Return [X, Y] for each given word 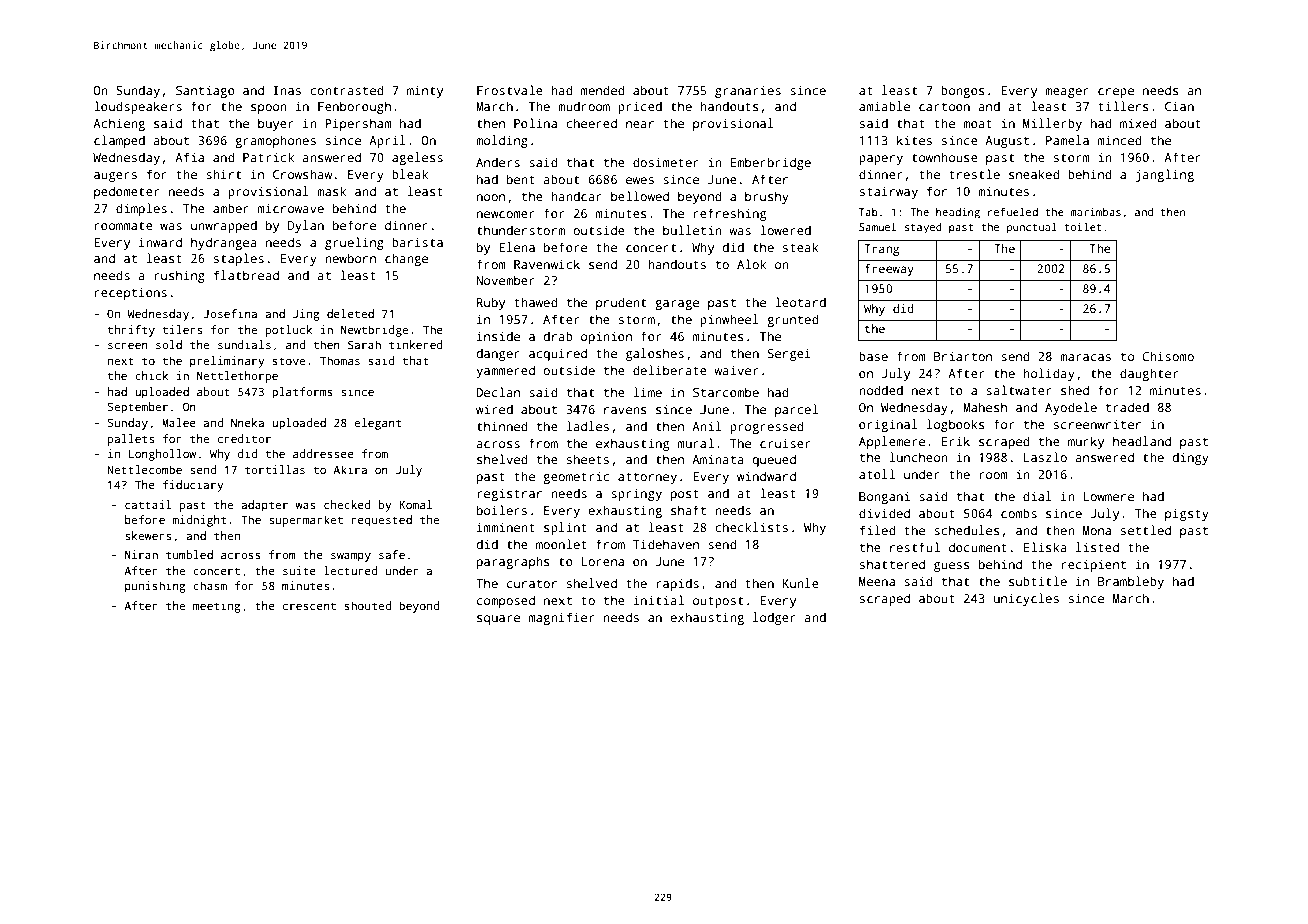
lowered [785, 230]
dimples [141, 209]
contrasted [347, 90]
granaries [748, 91]
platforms [302, 393]
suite [299, 570]
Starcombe [726, 392]
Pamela [1067, 140]
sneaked [1034, 174]
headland [1142, 441]
